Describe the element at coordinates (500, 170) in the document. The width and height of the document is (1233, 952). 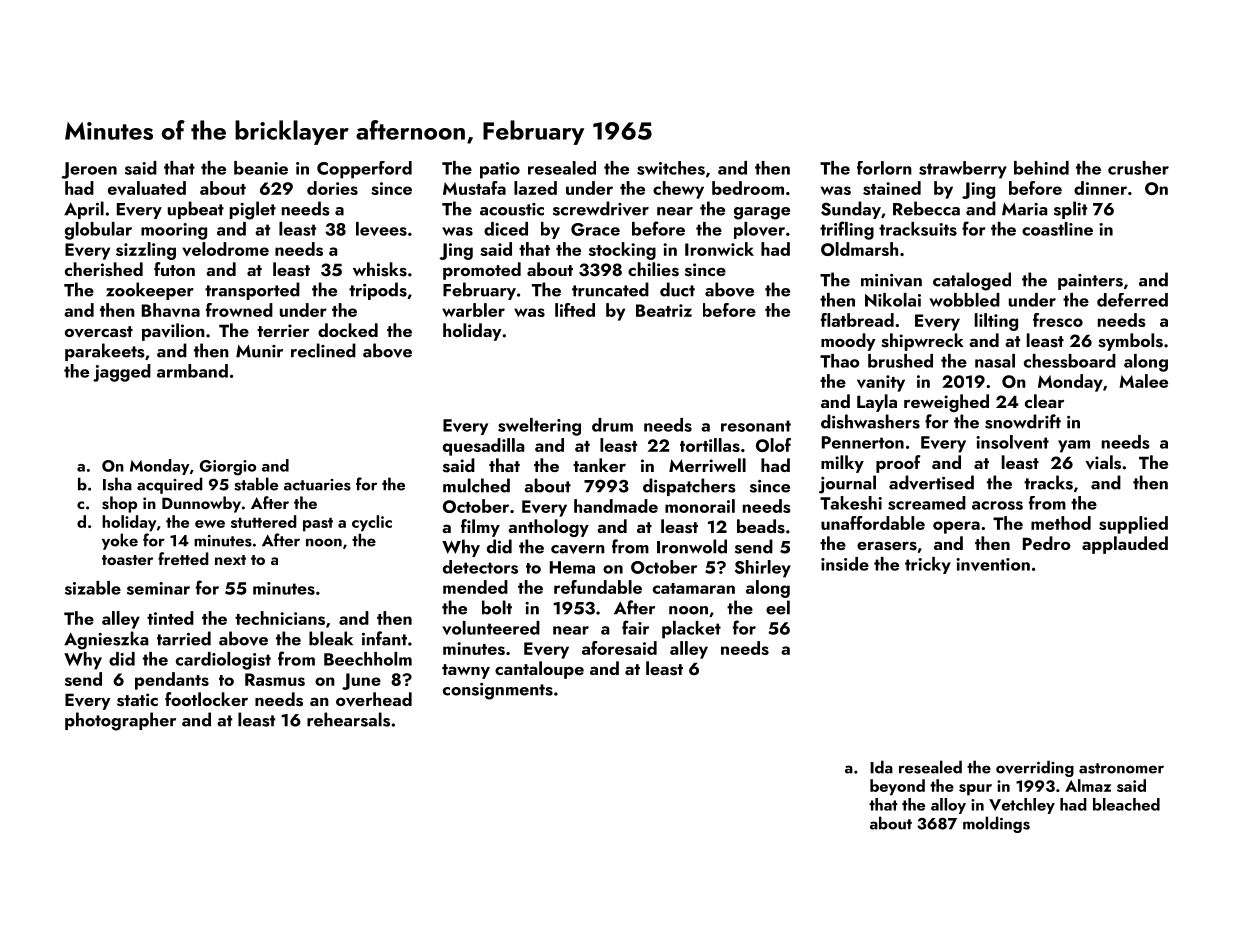
I see `patio` at that location.
